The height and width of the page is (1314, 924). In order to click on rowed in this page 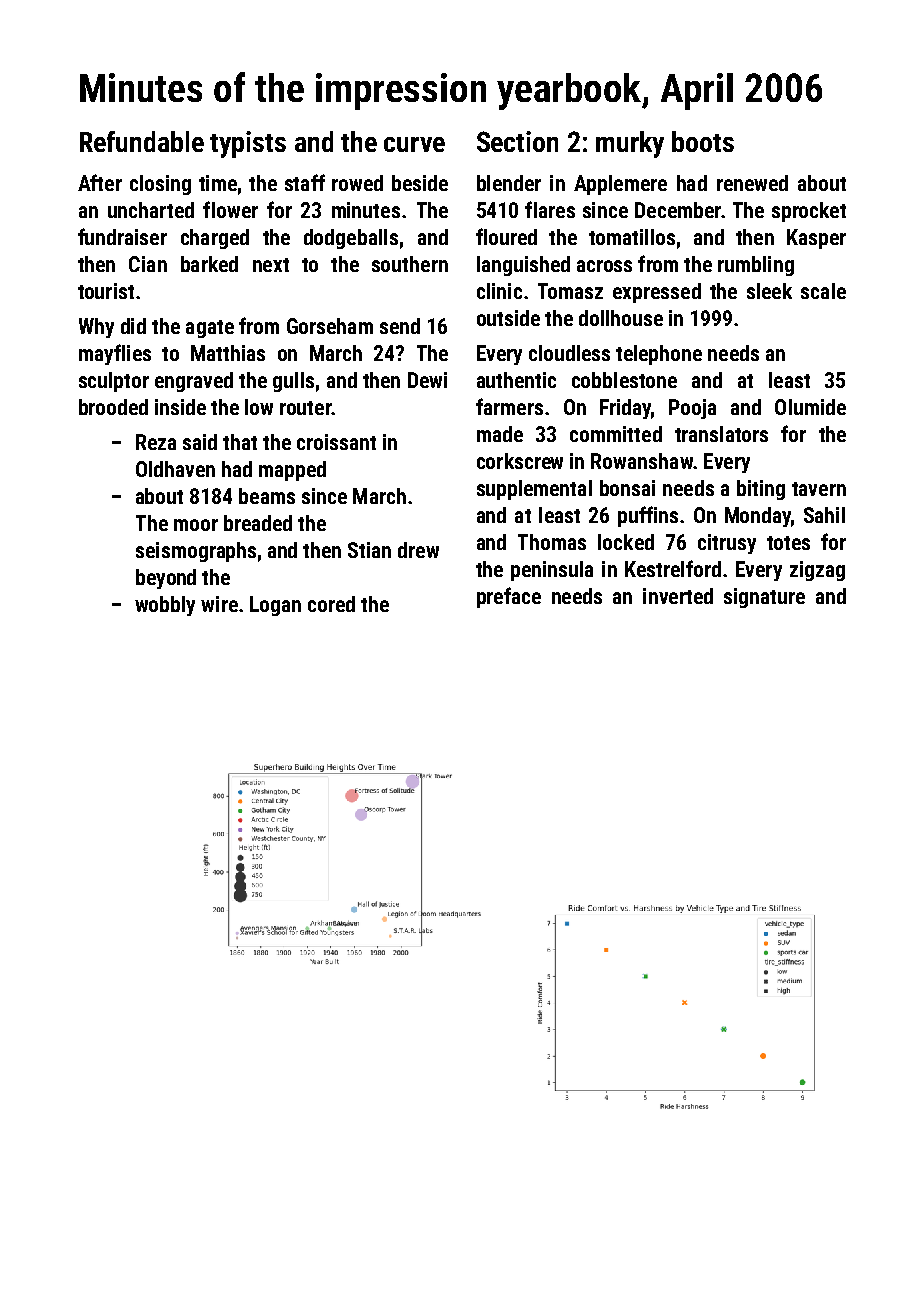, I will do `click(357, 183)`.
